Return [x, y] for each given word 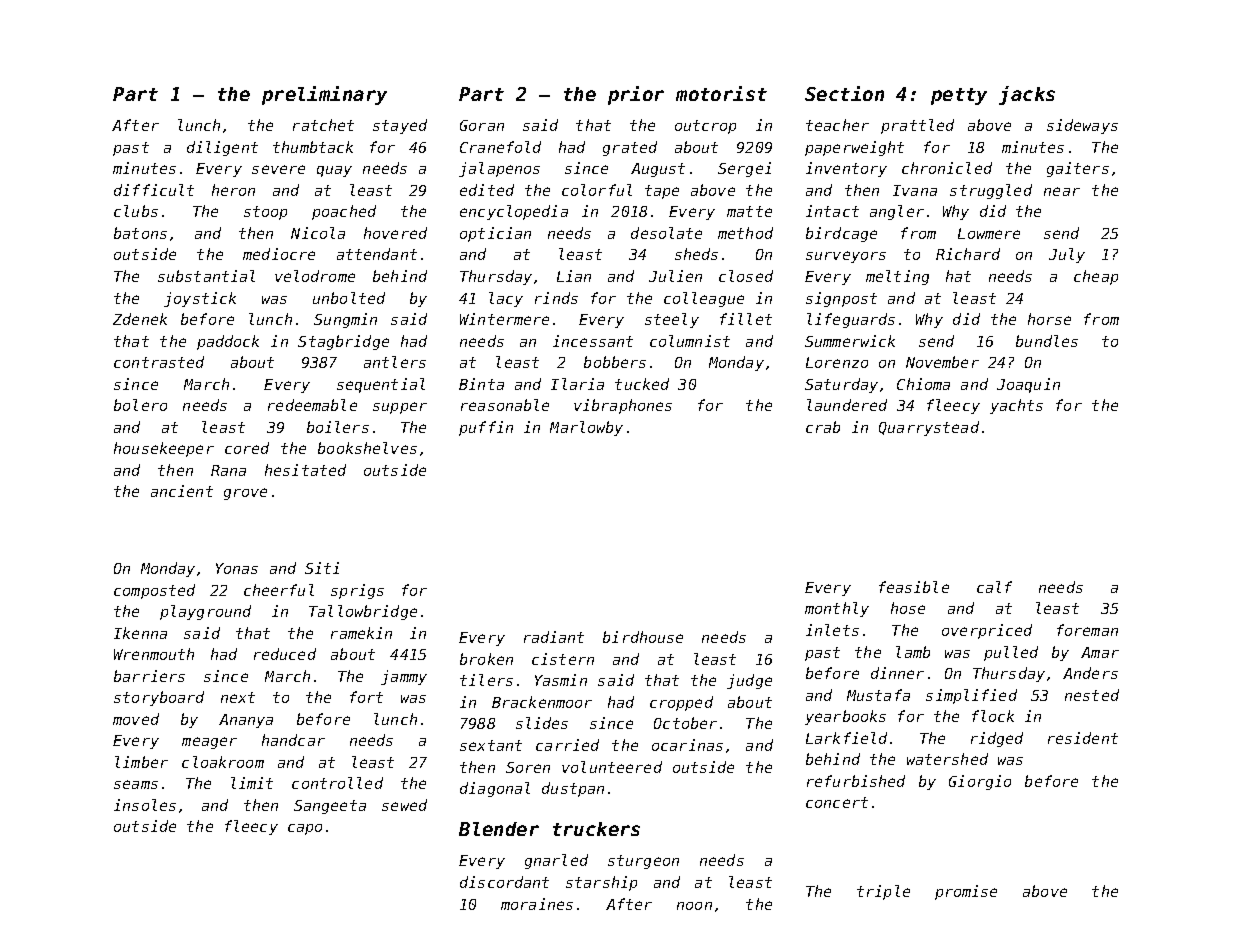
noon [694, 906]
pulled [1011, 653]
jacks [1027, 95]
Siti [322, 568]
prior [636, 95]
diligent [222, 148]
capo [305, 829]
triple [883, 892]
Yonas [237, 568]
